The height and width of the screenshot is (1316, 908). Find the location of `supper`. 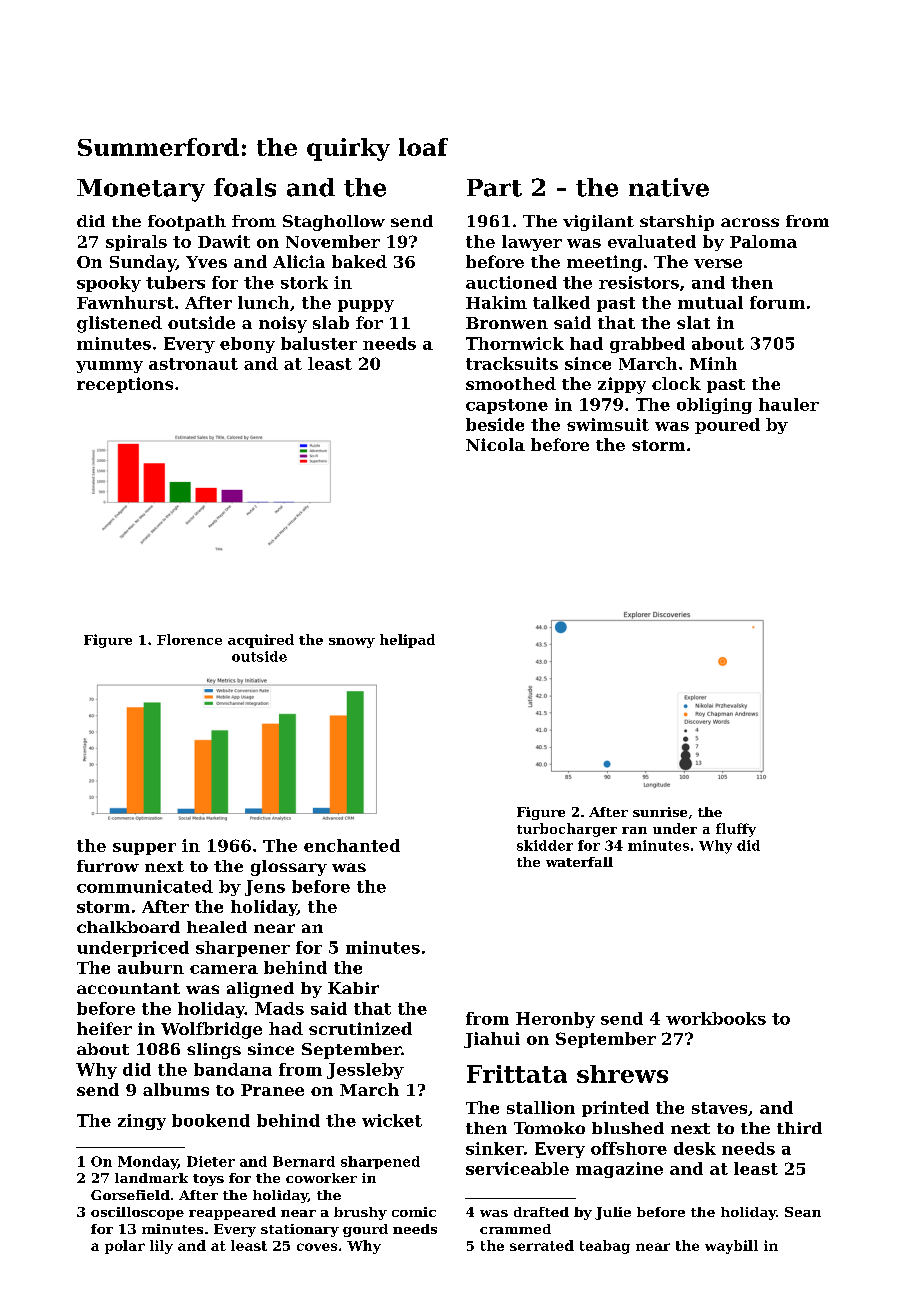

supper is located at coordinates (144, 849).
